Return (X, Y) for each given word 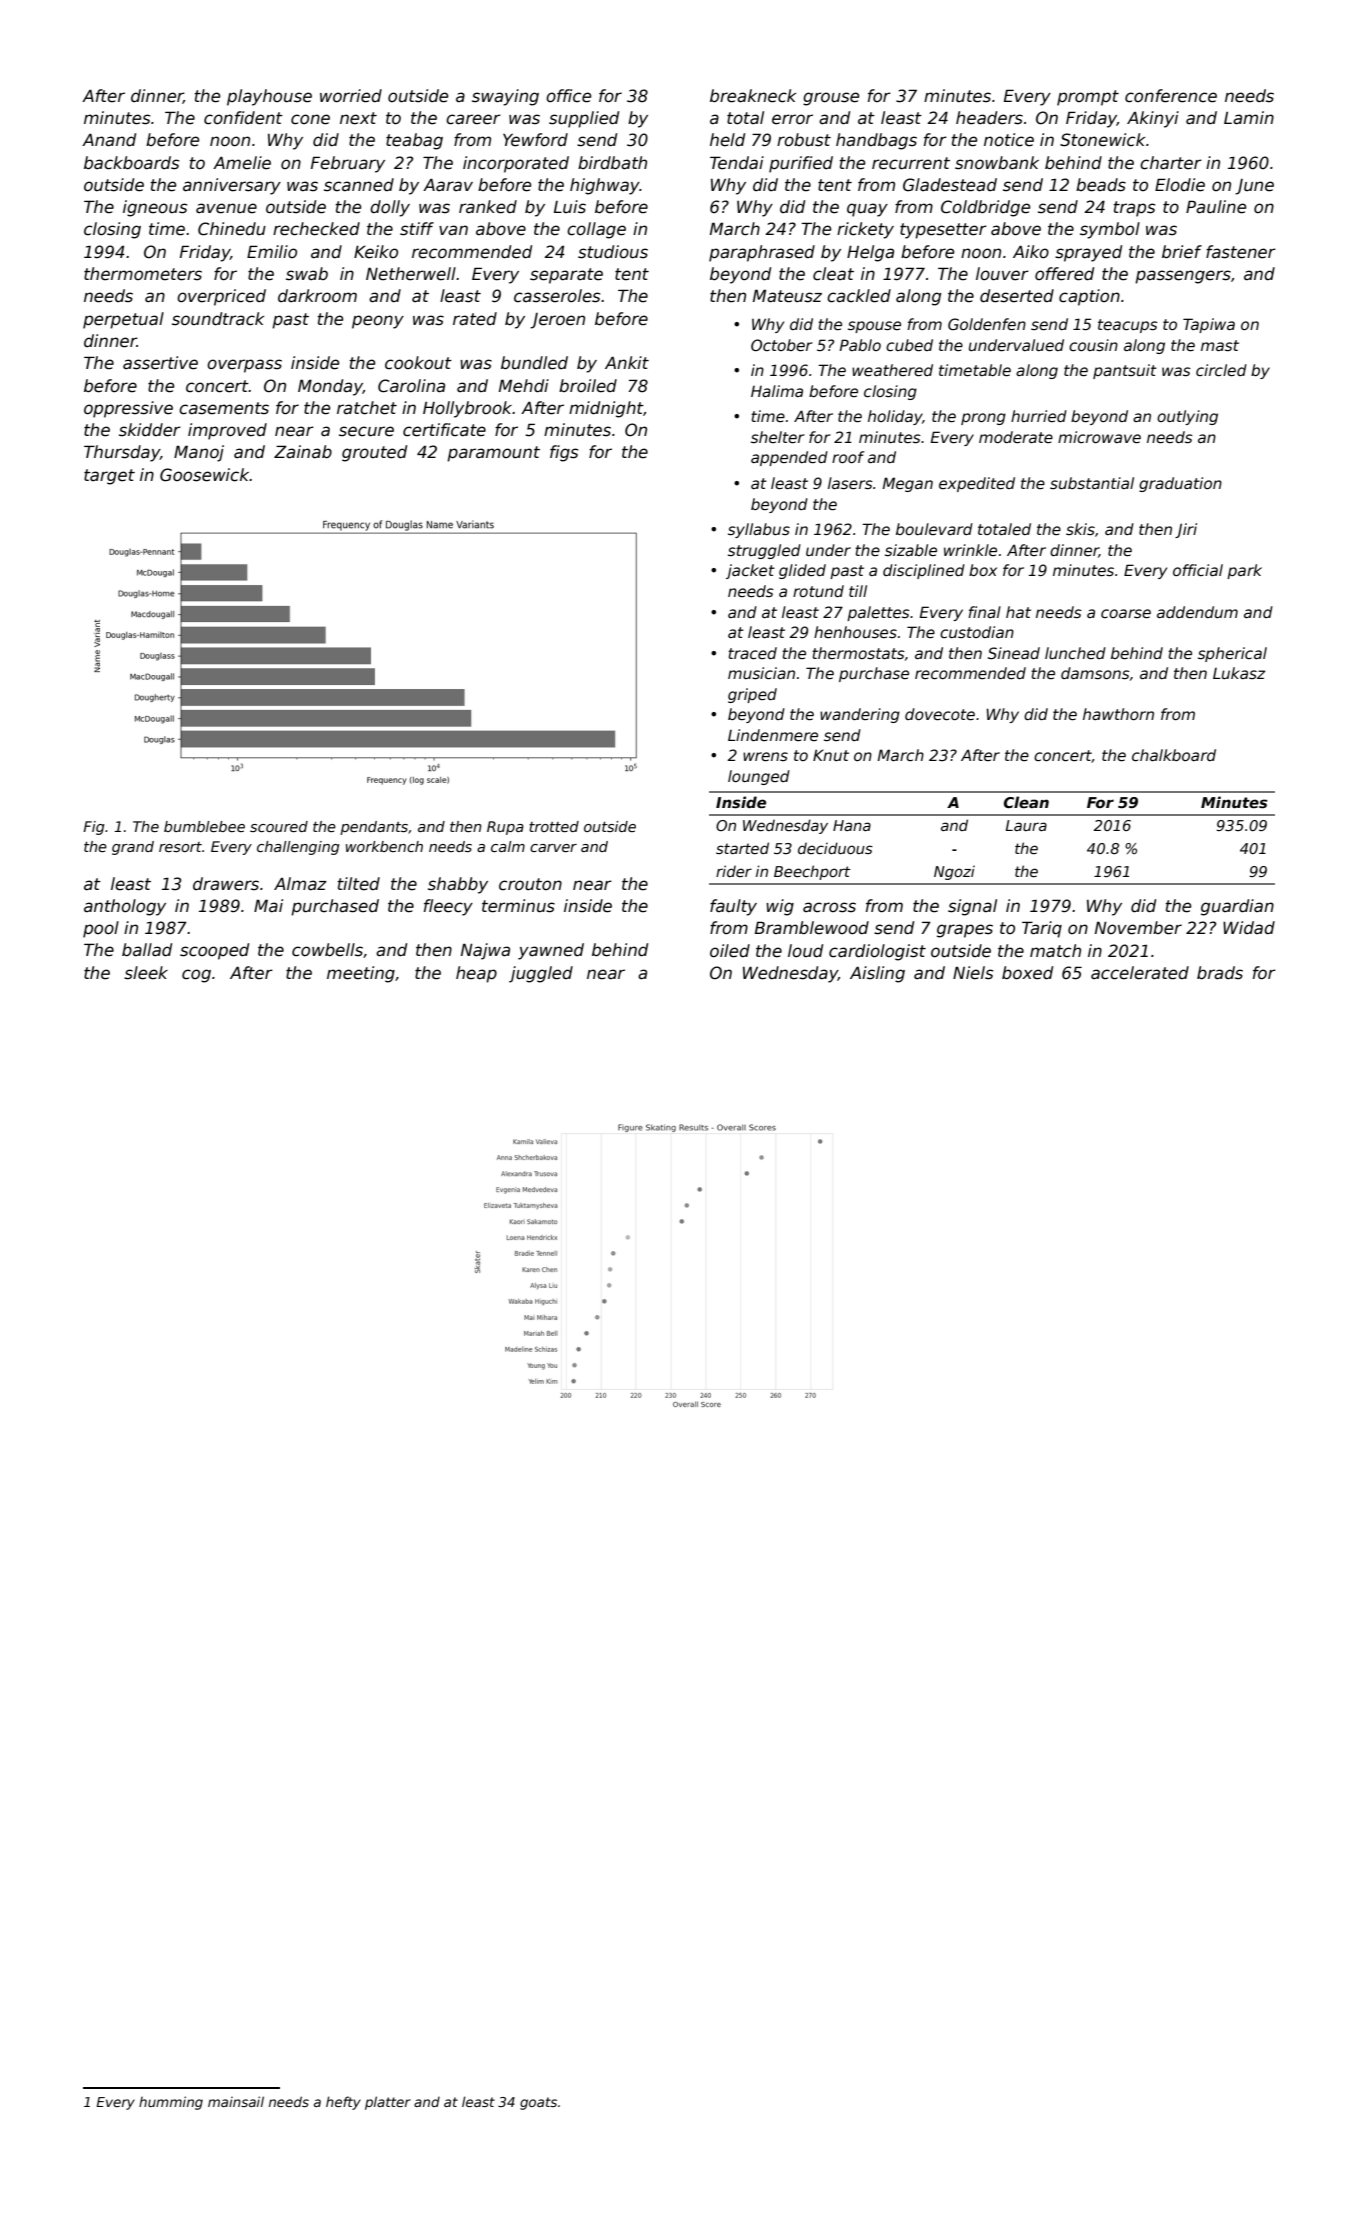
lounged (759, 777)
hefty (343, 2103)
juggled (541, 974)
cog (196, 976)
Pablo (860, 345)
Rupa (505, 828)
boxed (1027, 973)
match (1055, 951)
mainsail (236, 2101)
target (109, 477)
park (1244, 571)
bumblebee (204, 826)
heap (476, 974)
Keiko (376, 252)
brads (1220, 973)
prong (983, 419)
